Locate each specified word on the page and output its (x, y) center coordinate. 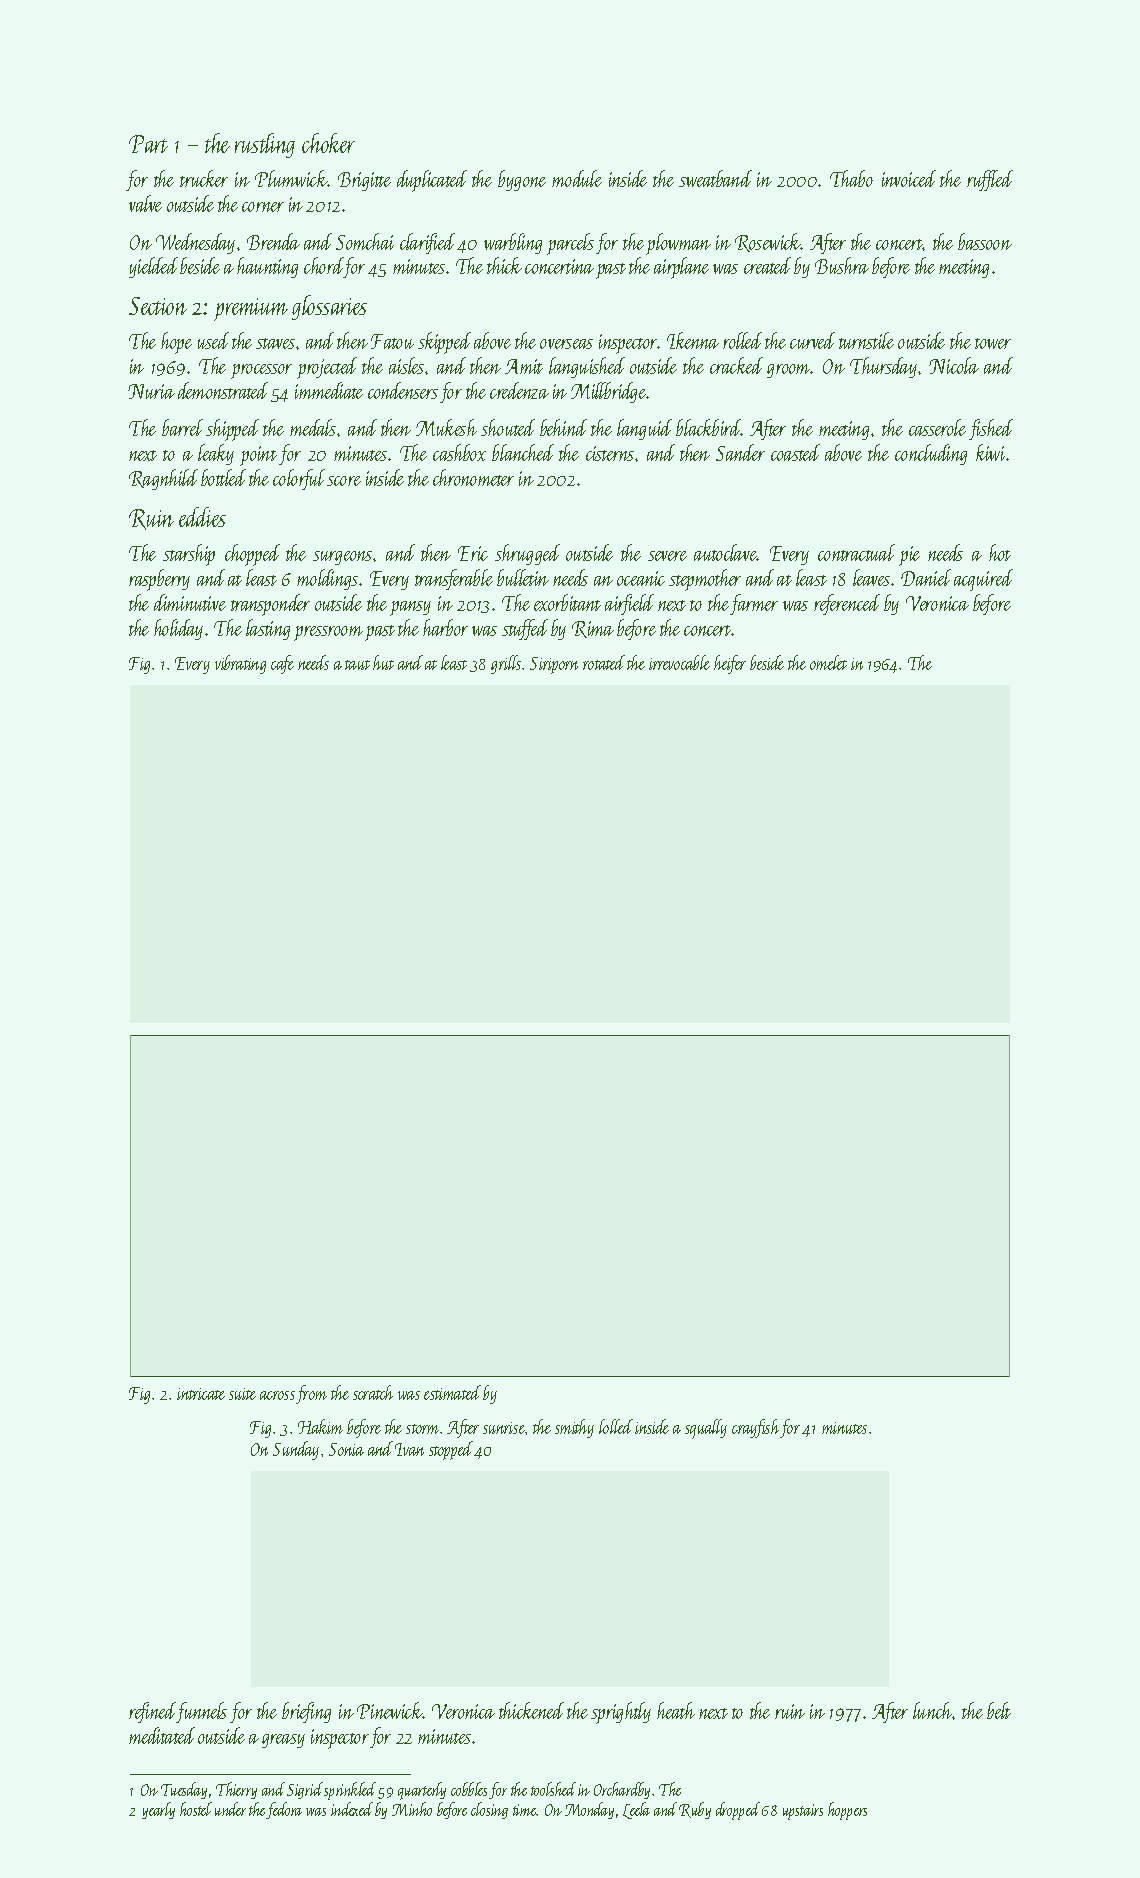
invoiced (909, 178)
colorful (299, 479)
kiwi (990, 452)
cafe (282, 664)
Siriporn (554, 665)
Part (148, 144)
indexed (352, 1809)
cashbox (459, 452)
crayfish (755, 1428)
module (577, 178)
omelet (828, 662)
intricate (201, 1394)
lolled (616, 1426)
